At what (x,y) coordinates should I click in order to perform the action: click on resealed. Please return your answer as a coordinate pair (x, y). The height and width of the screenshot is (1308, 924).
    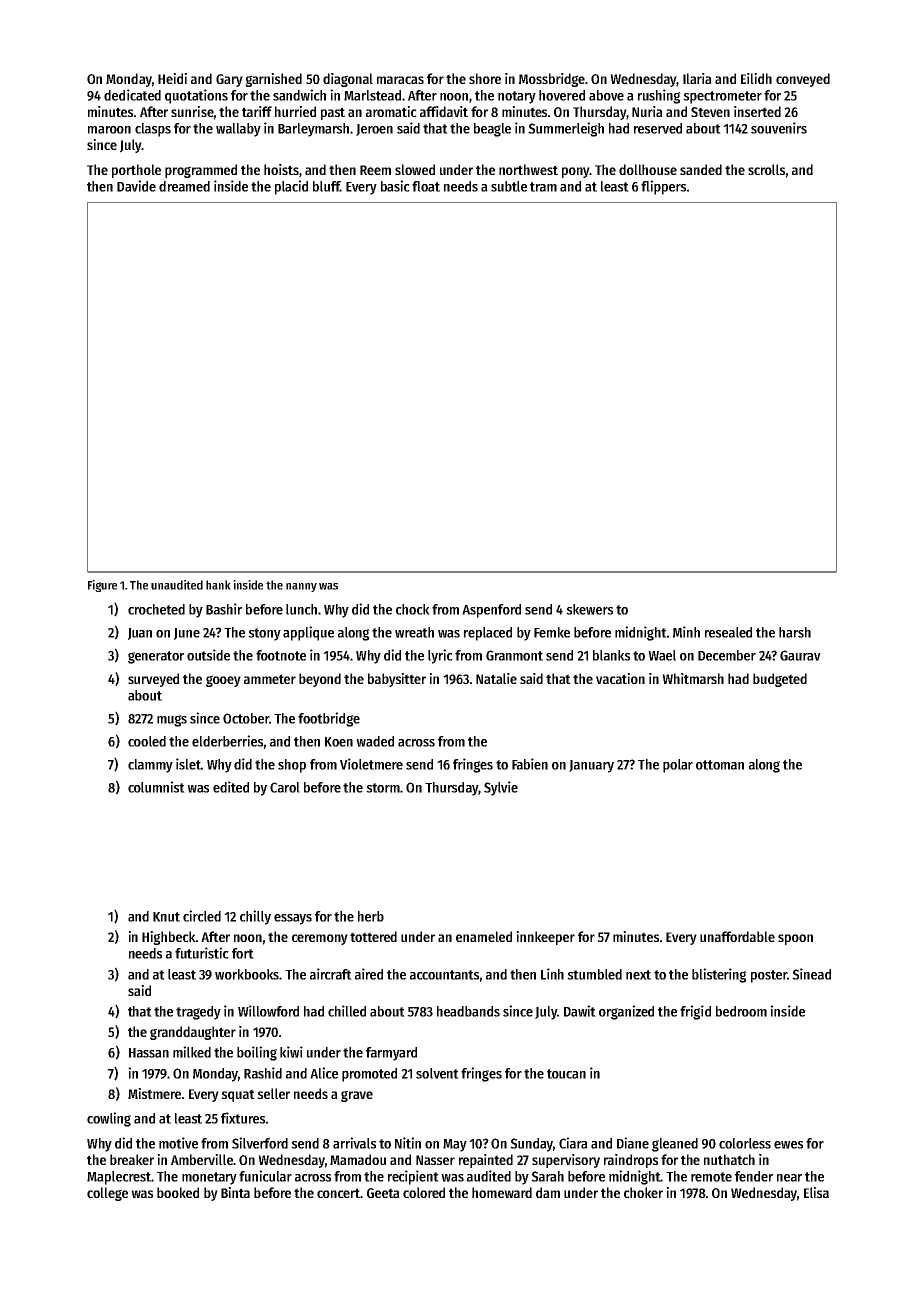
    Looking at the image, I should click on (728, 632).
